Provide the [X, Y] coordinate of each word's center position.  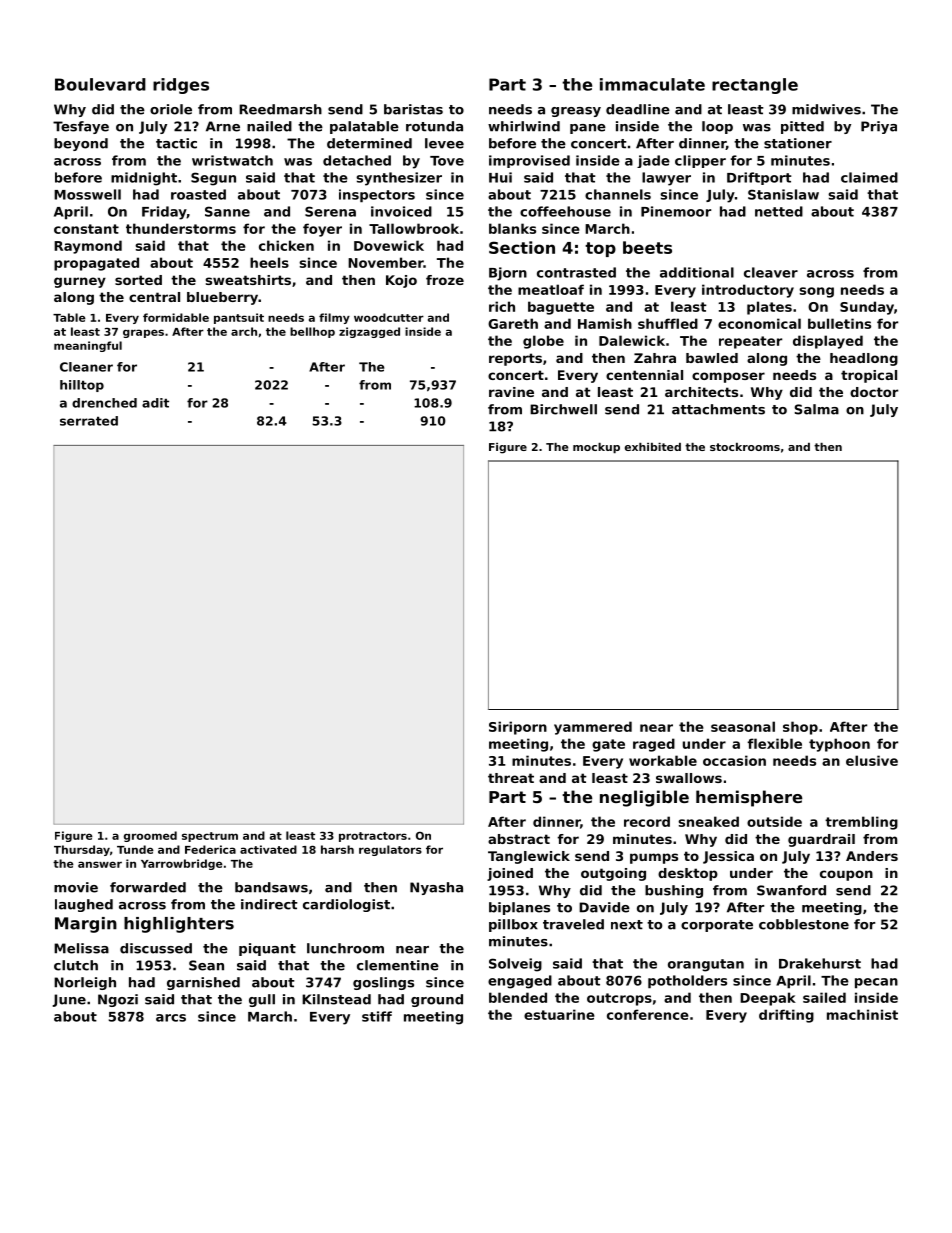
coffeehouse [565, 211]
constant [86, 229]
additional [697, 272]
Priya [879, 127]
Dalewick [632, 340]
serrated [89, 421]
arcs [171, 1018]
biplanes [519, 908]
